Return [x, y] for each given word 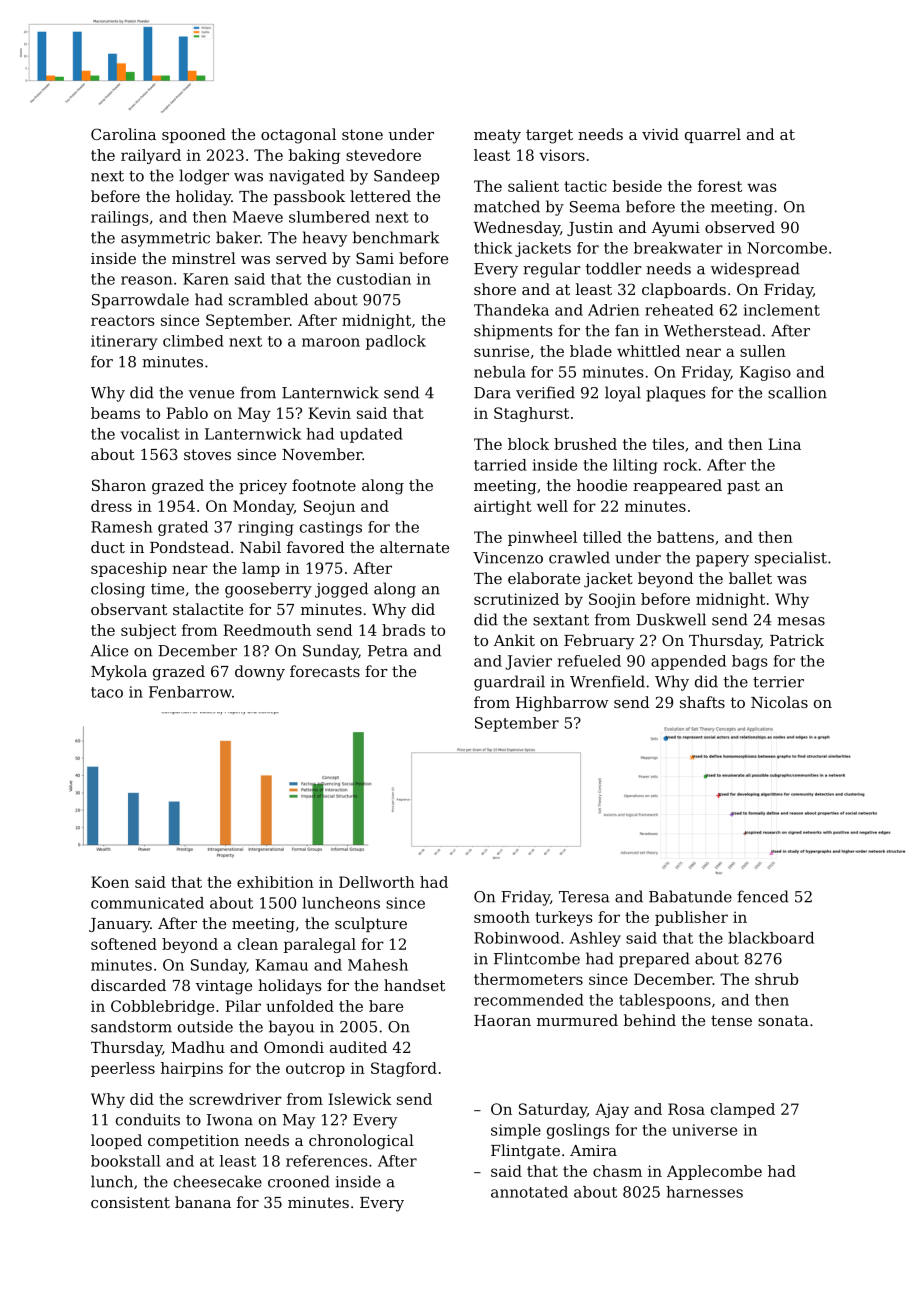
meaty [497, 136]
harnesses [704, 1192]
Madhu [198, 1047]
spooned [194, 135]
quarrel [713, 135]
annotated [529, 1192]
